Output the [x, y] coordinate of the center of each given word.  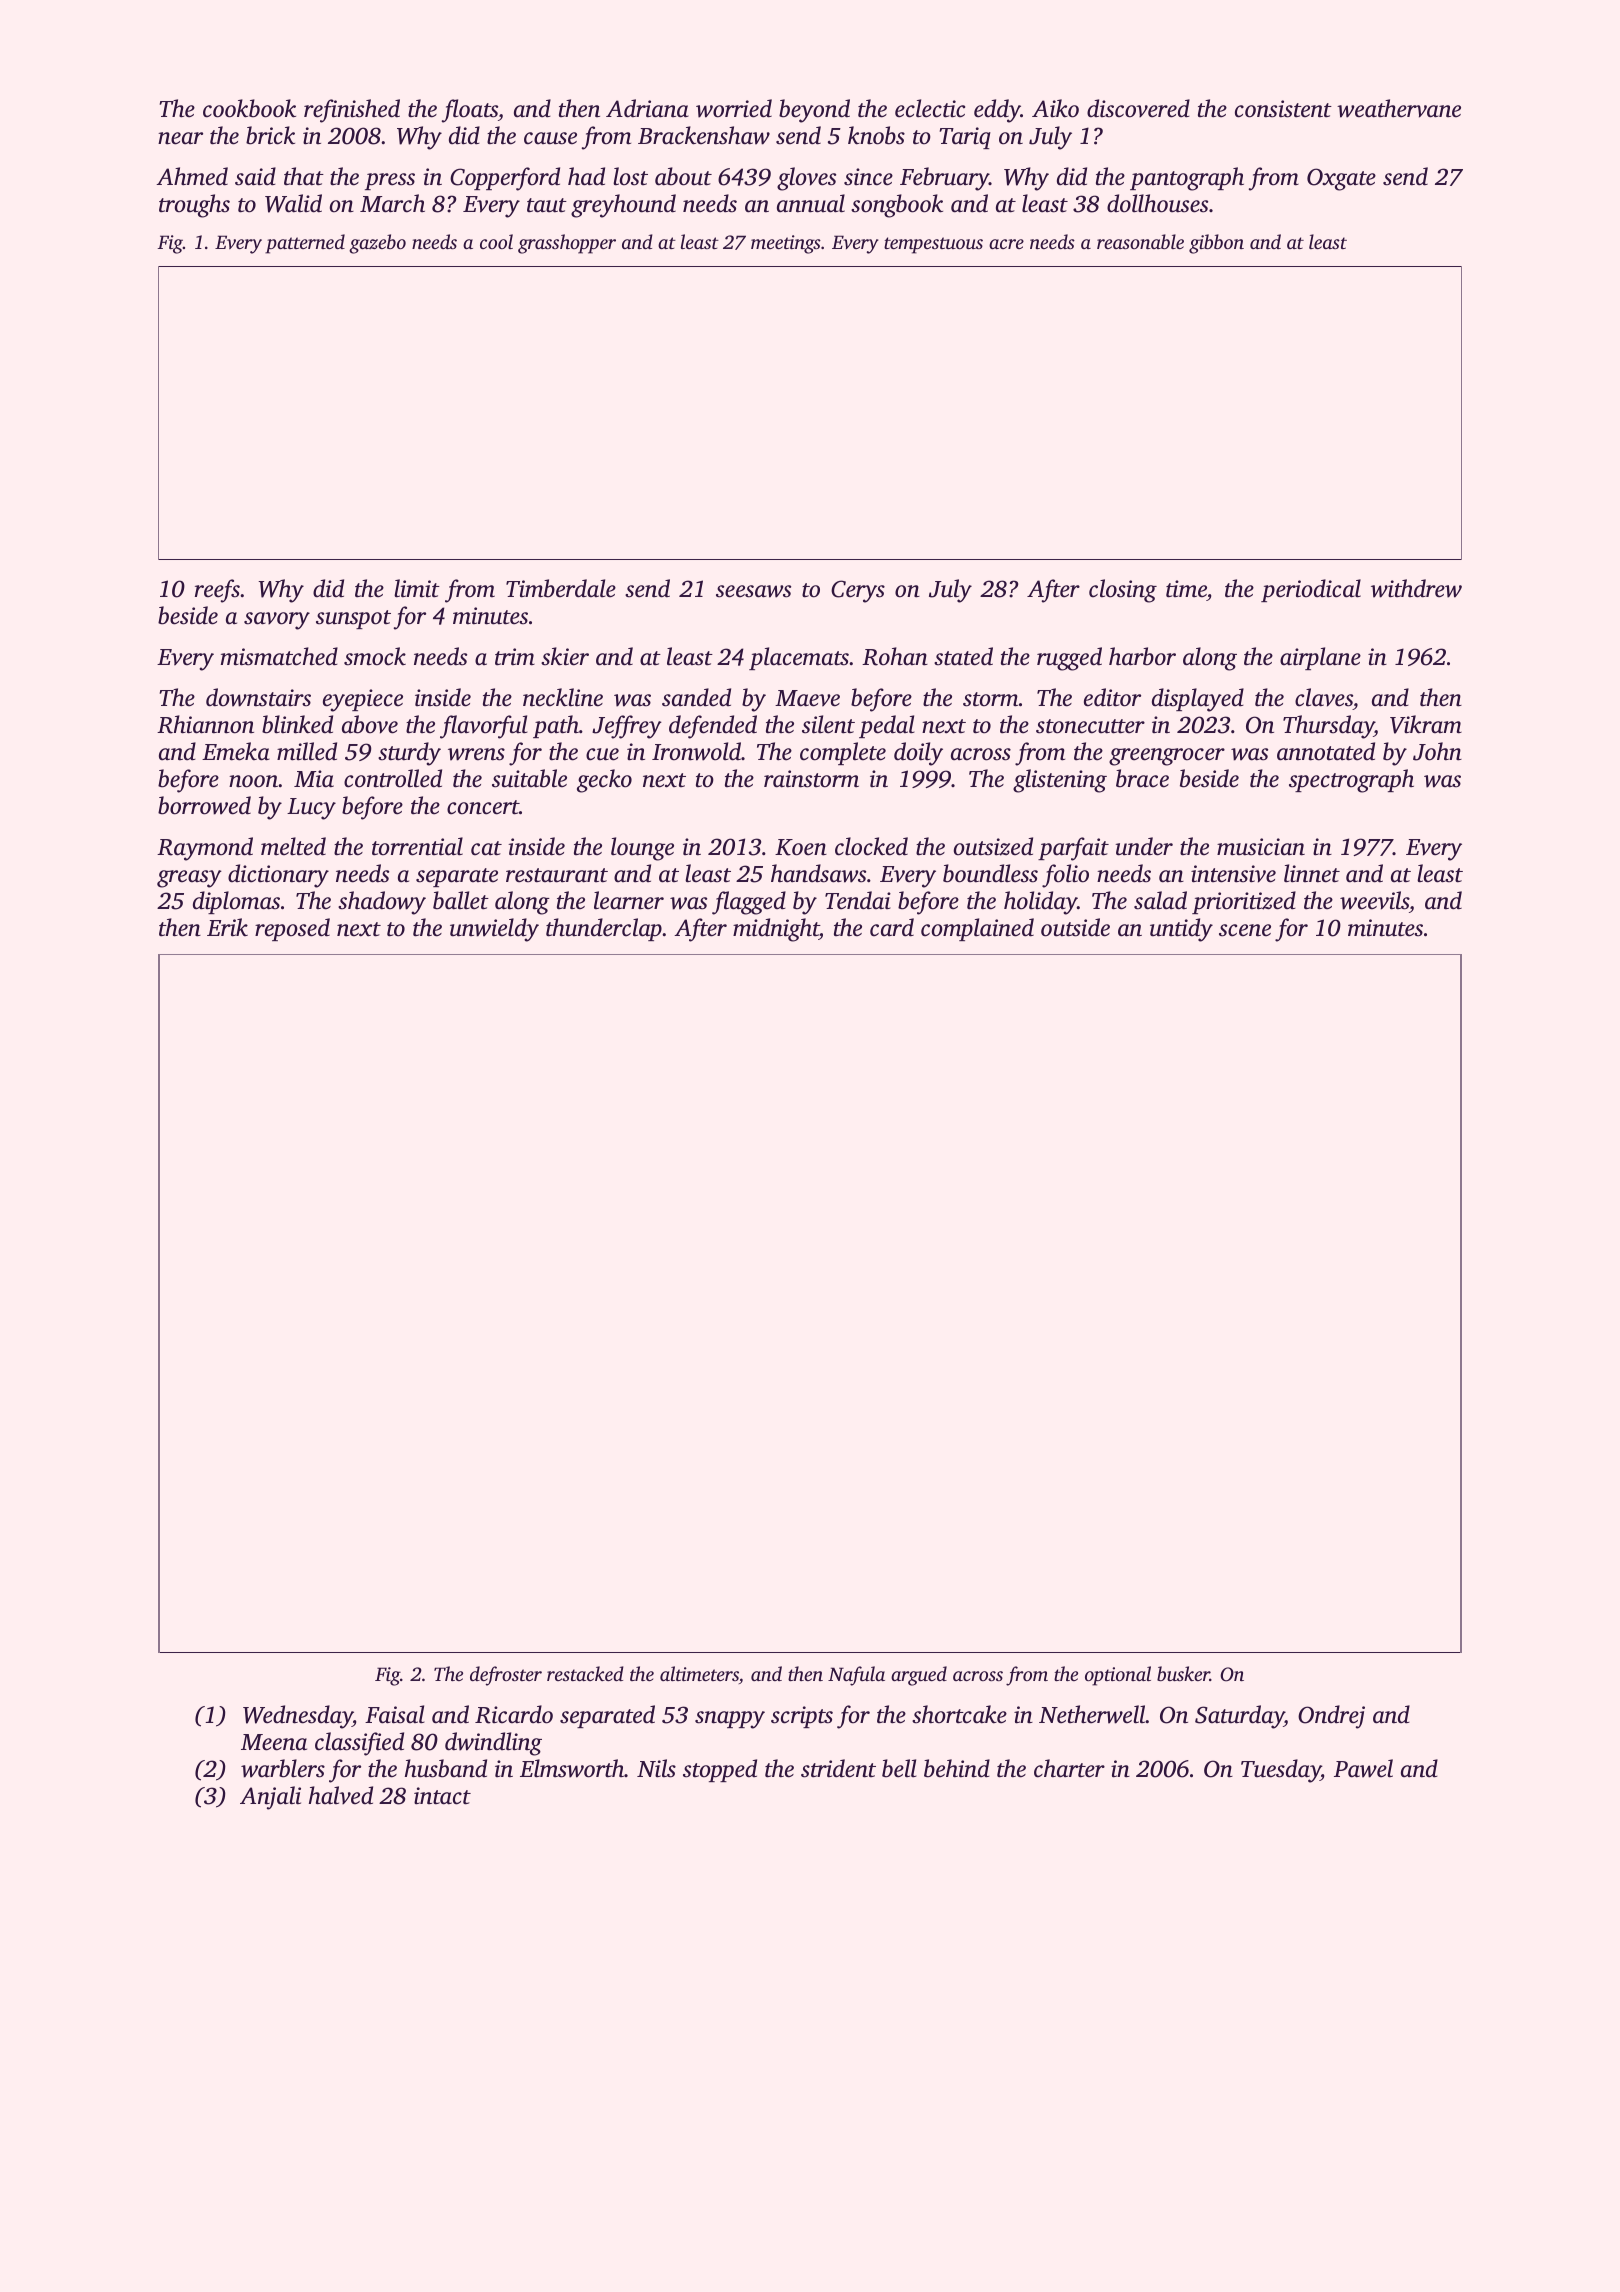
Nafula [856, 1676]
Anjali [270, 1798]
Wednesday [298, 1717]
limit [417, 588]
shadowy [382, 903]
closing [1123, 591]
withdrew [1416, 588]
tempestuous [933, 245]
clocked [871, 846]
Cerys [858, 591]
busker [1183, 1673]
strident [838, 1768]
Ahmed [192, 176]
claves [1324, 697]
